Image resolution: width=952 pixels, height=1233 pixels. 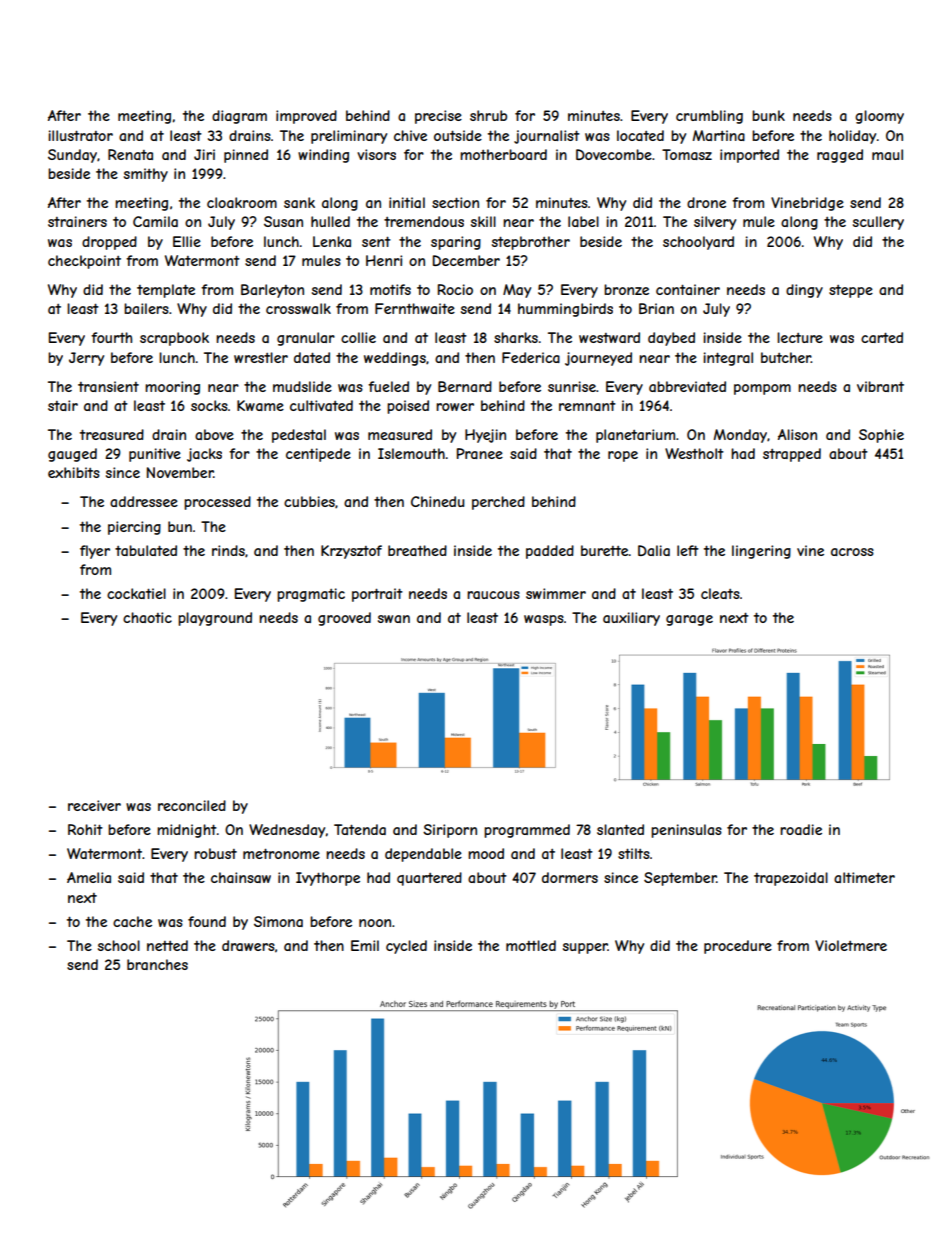 I want to click on Hyejin, so click(x=485, y=436).
